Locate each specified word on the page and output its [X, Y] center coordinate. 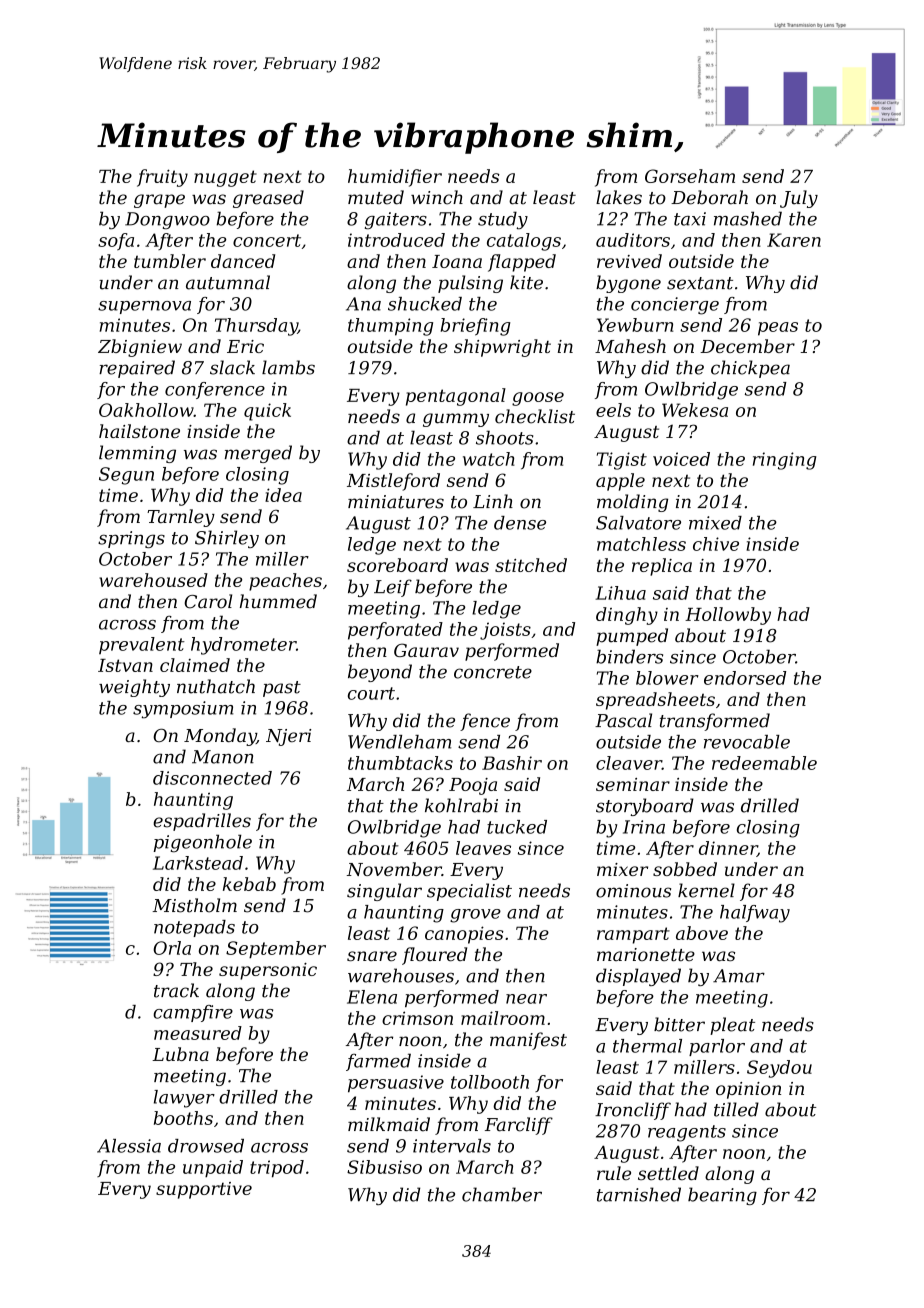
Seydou [779, 1069]
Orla [172, 948]
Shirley [227, 539]
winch [437, 197]
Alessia [129, 1146]
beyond [380, 673]
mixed [715, 523]
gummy [456, 420]
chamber [502, 1194]
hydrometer [243, 646]
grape [159, 201]
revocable [747, 742]
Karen [794, 240]
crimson [417, 1018]
